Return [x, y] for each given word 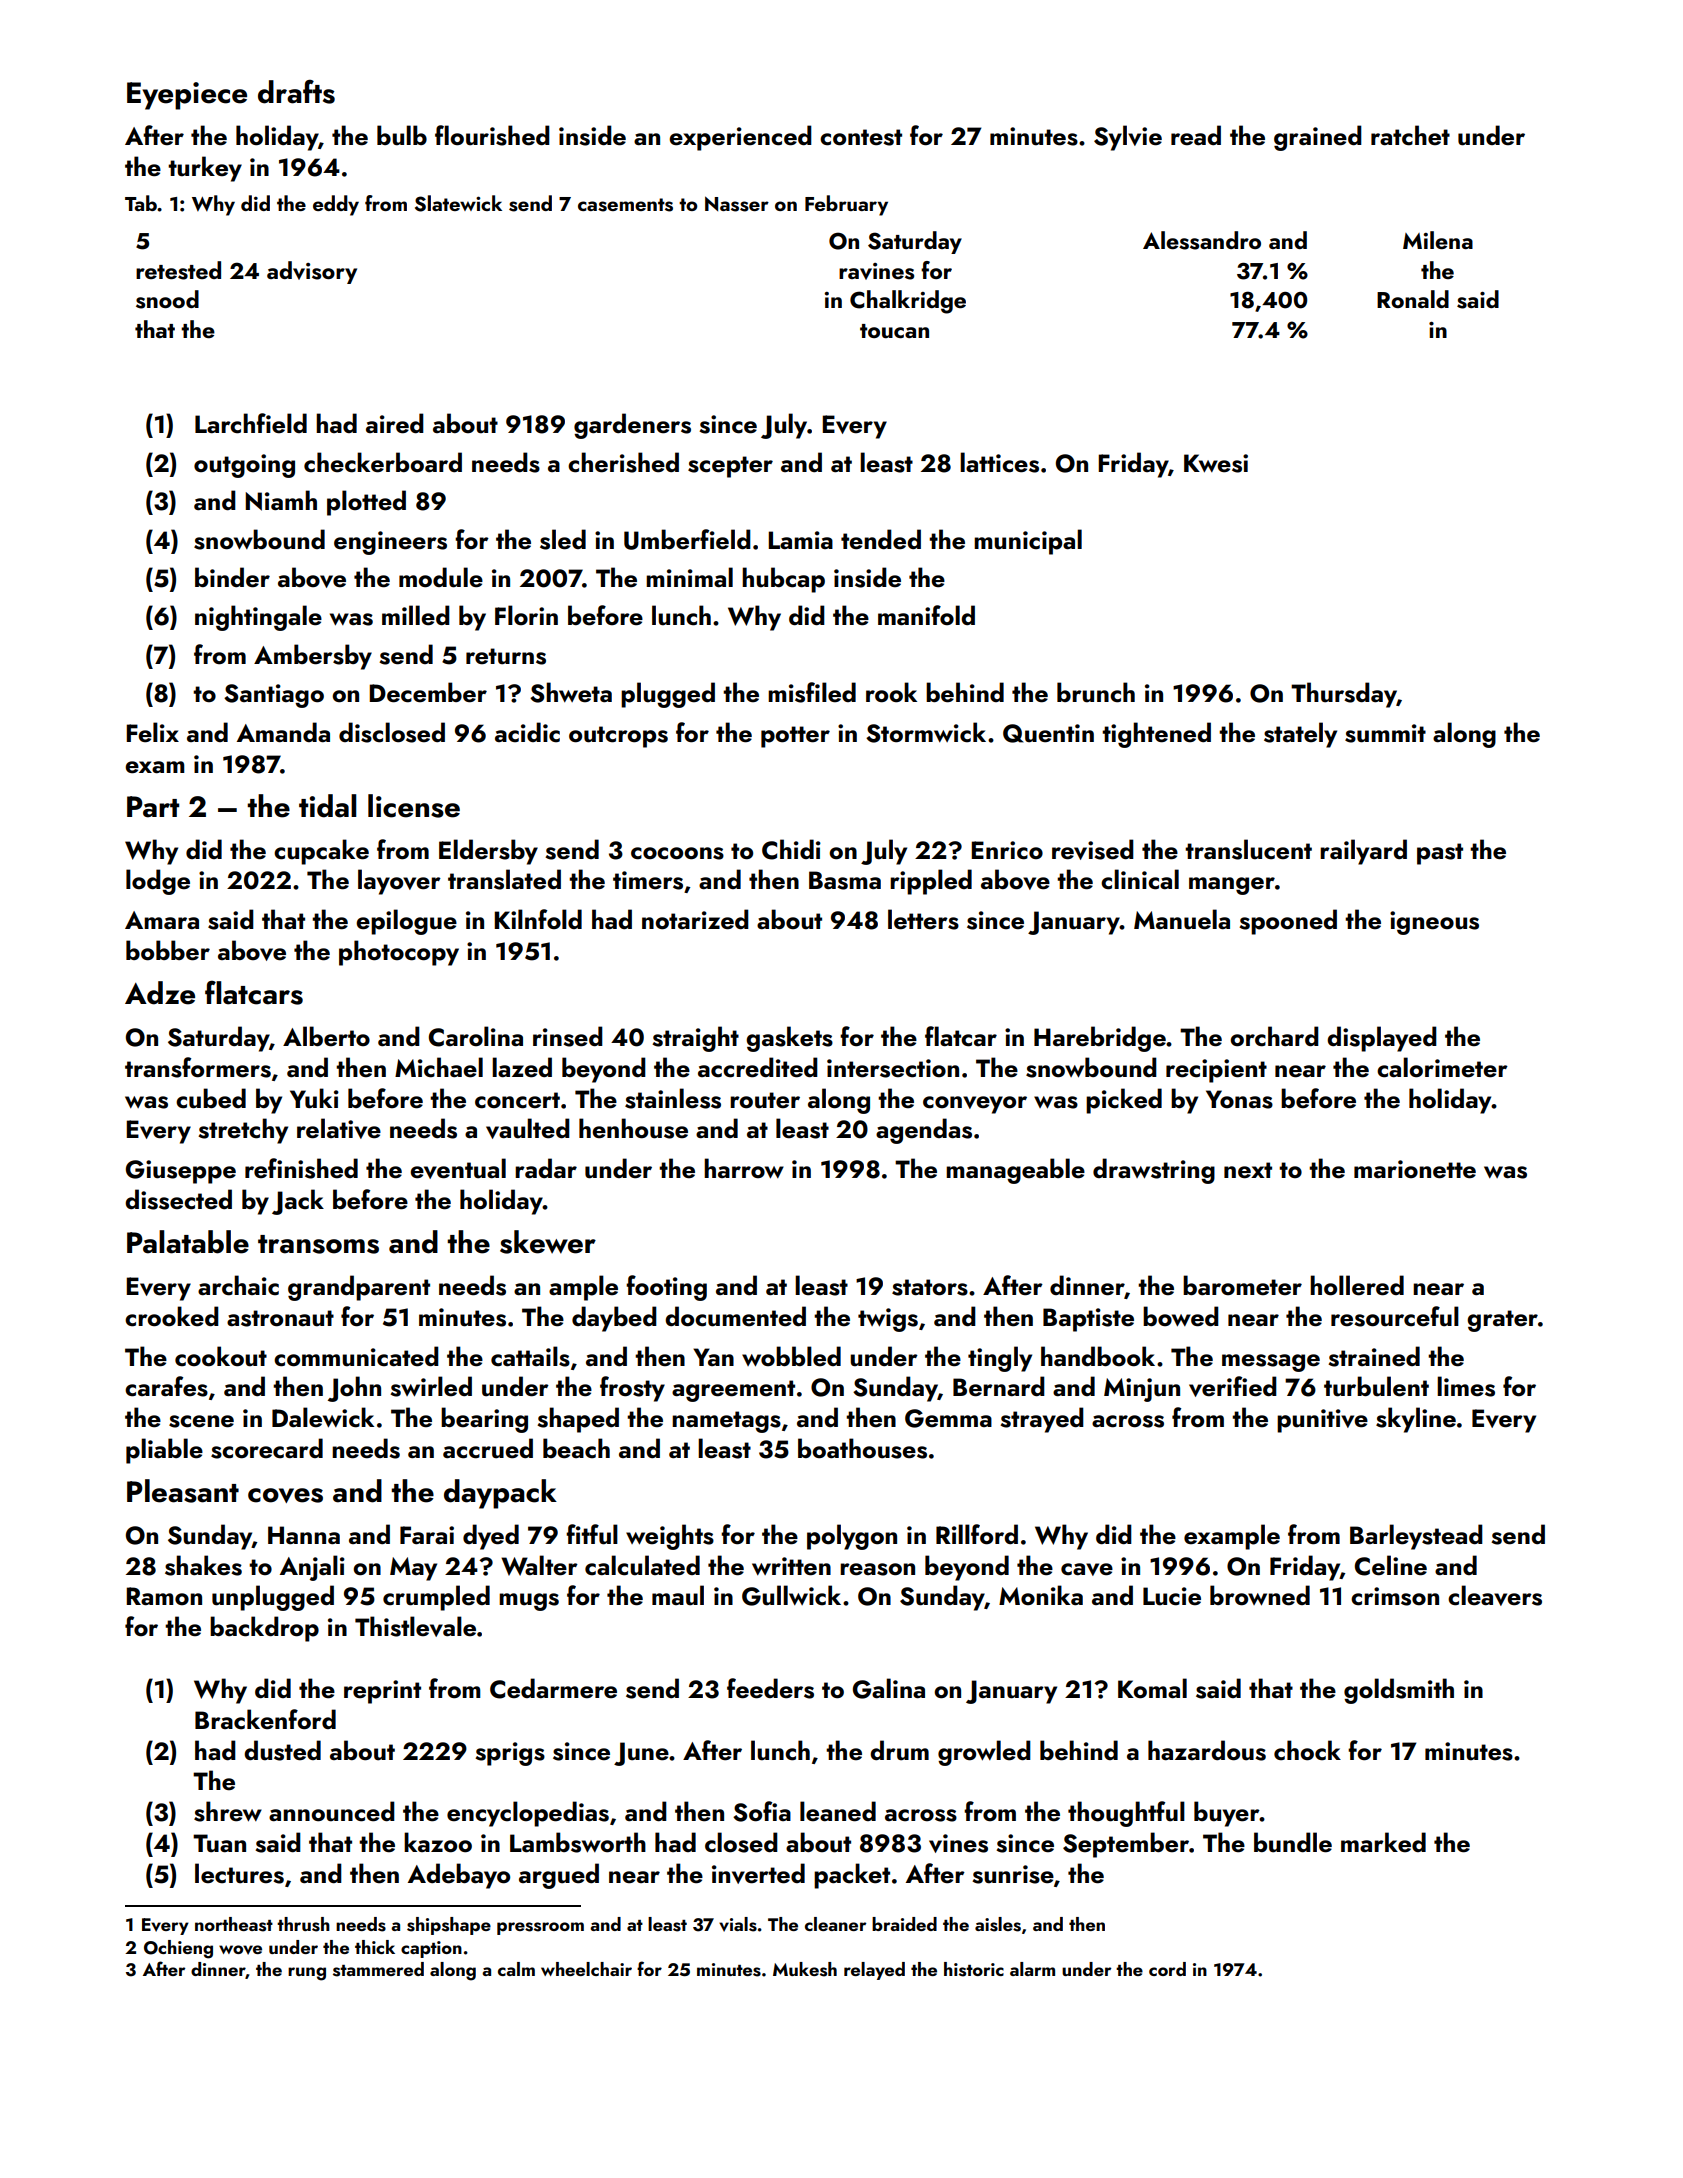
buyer [1227, 1814]
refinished [301, 1168]
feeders [770, 1688]
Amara [162, 920]
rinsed [568, 1036]
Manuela [1182, 919]
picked [1124, 1101]
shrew [228, 1811]
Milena [1438, 240]
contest [861, 137]
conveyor [975, 1105]
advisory [312, 272]
